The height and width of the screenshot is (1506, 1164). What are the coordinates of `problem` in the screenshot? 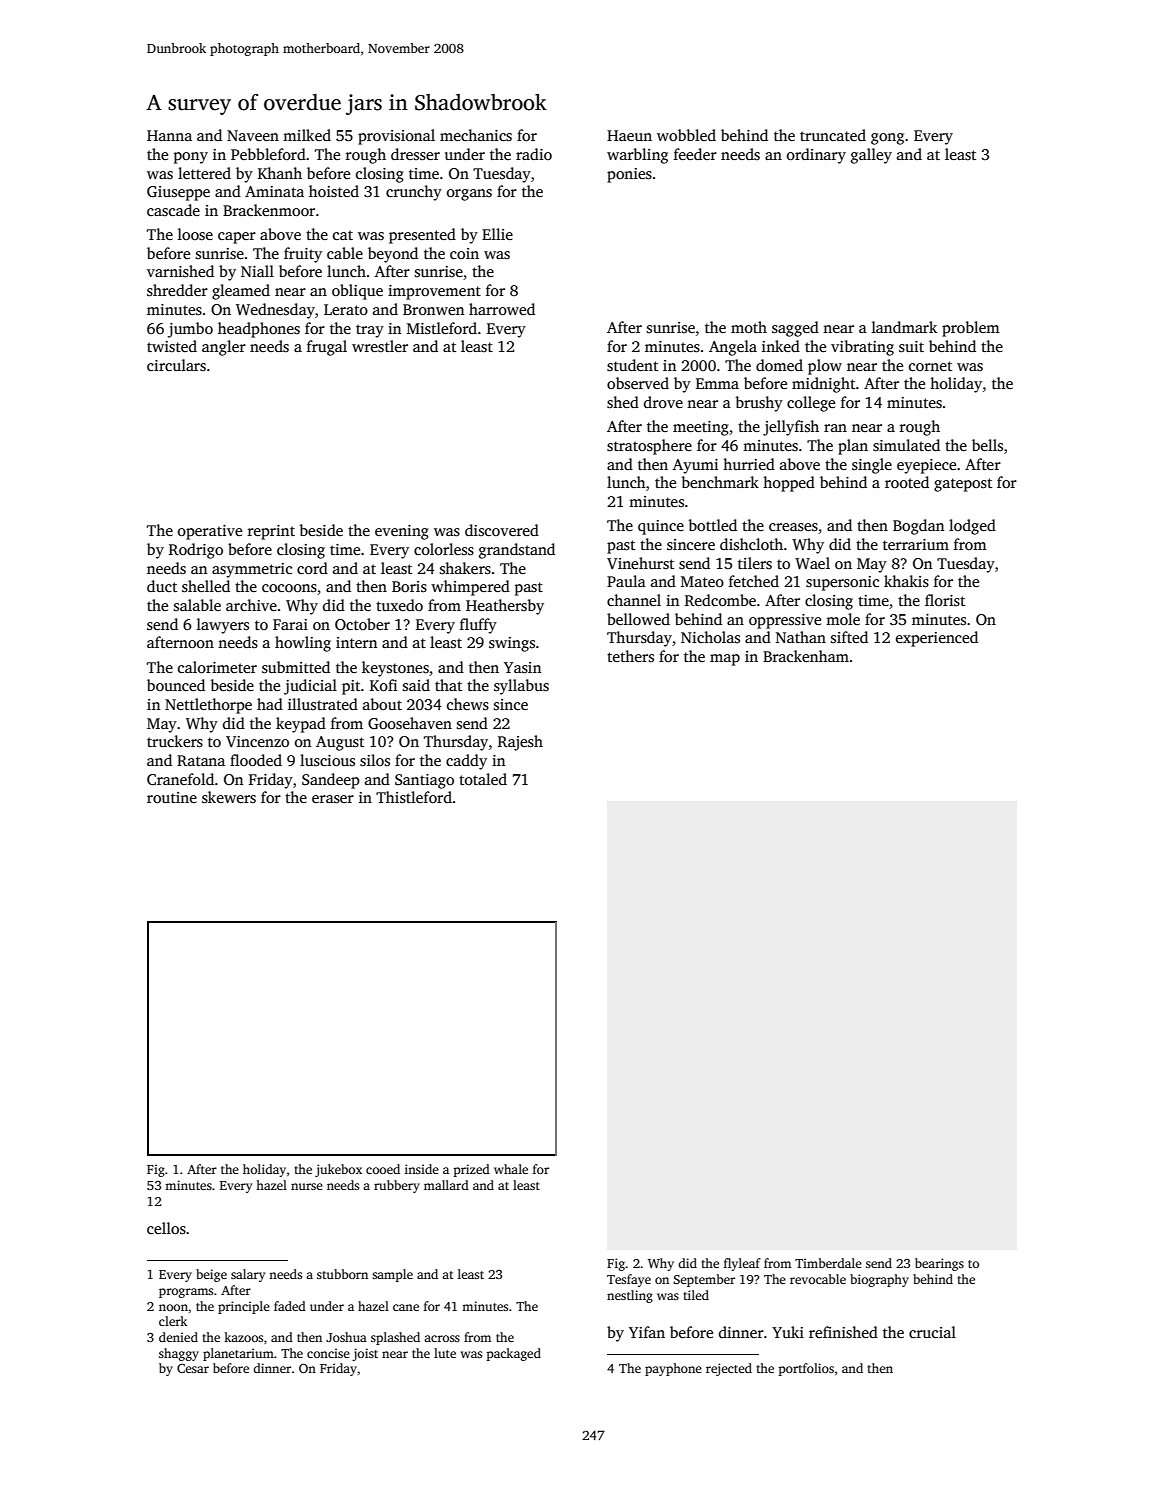 It's located at (971, 329).
